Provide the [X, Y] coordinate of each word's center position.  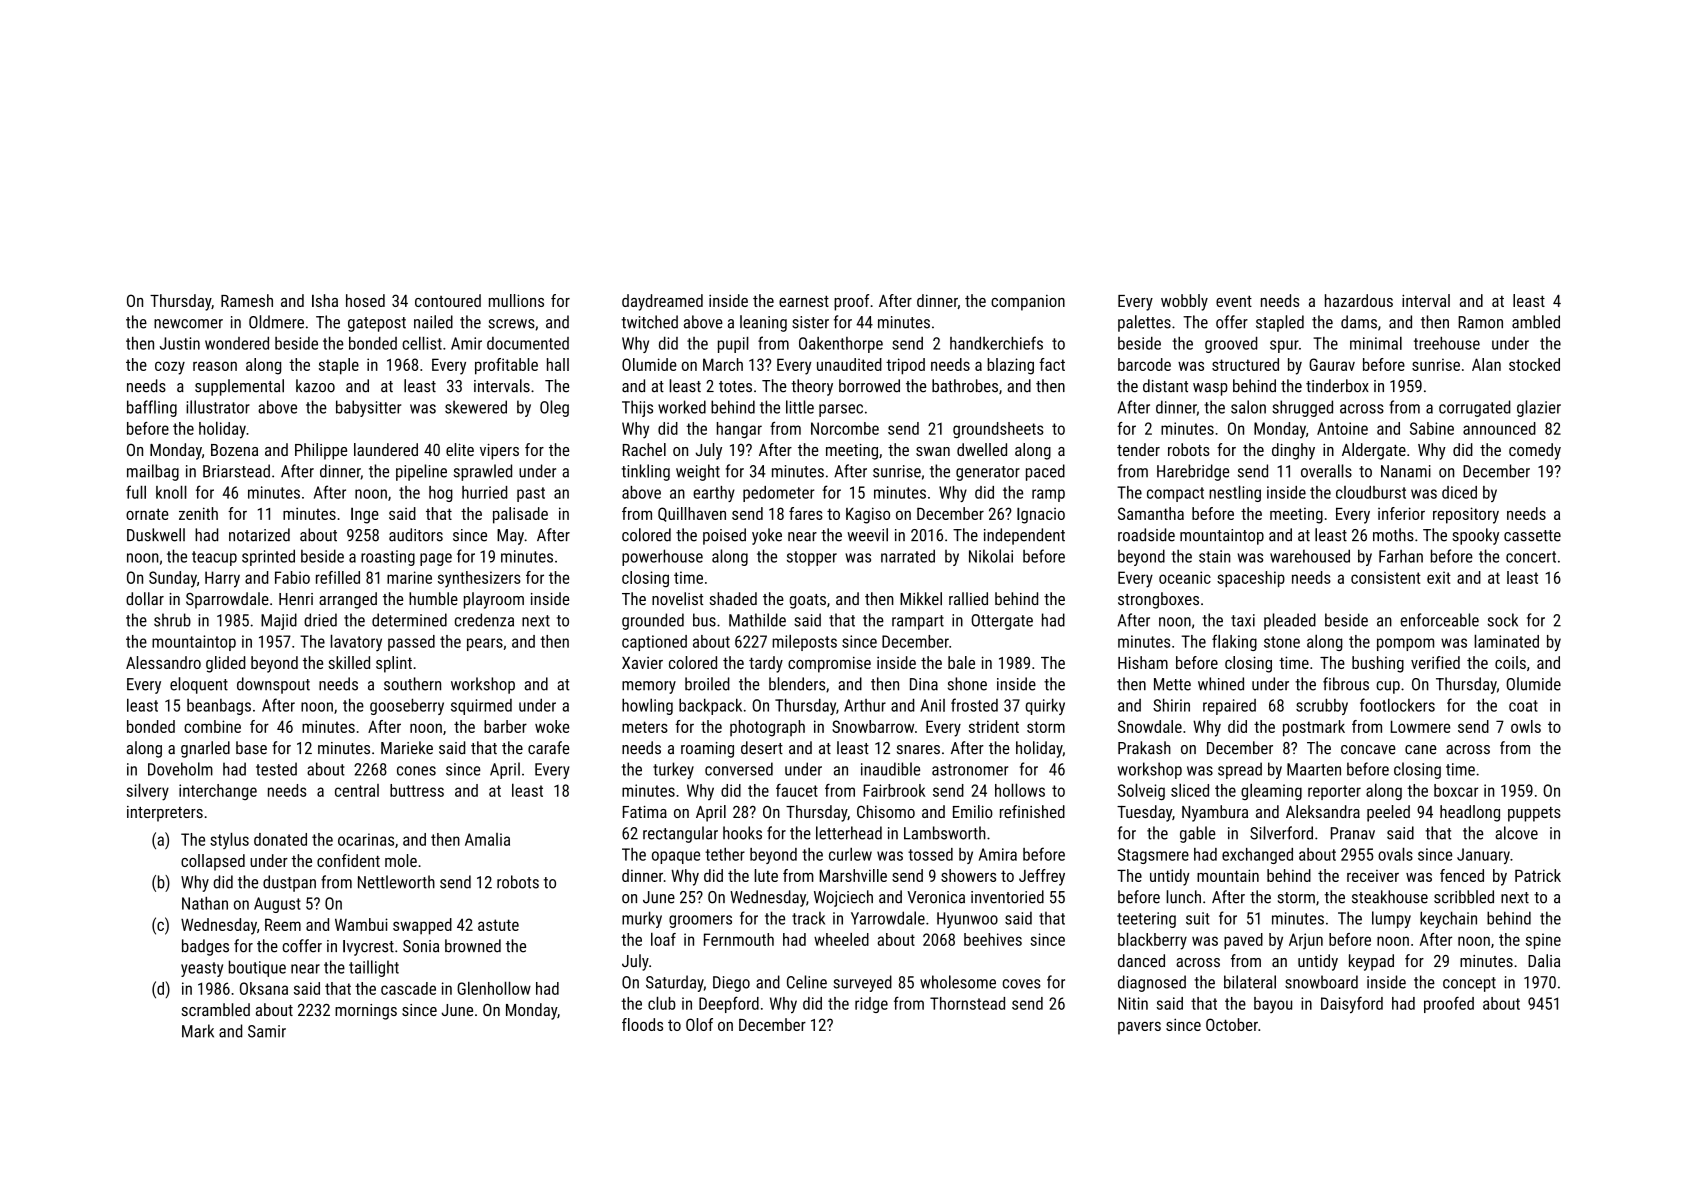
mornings [366, 1012]
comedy [1535, 451]
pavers [1139, 1028]
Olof [699, 1024]
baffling [152, 408]
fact [1052, 364]
